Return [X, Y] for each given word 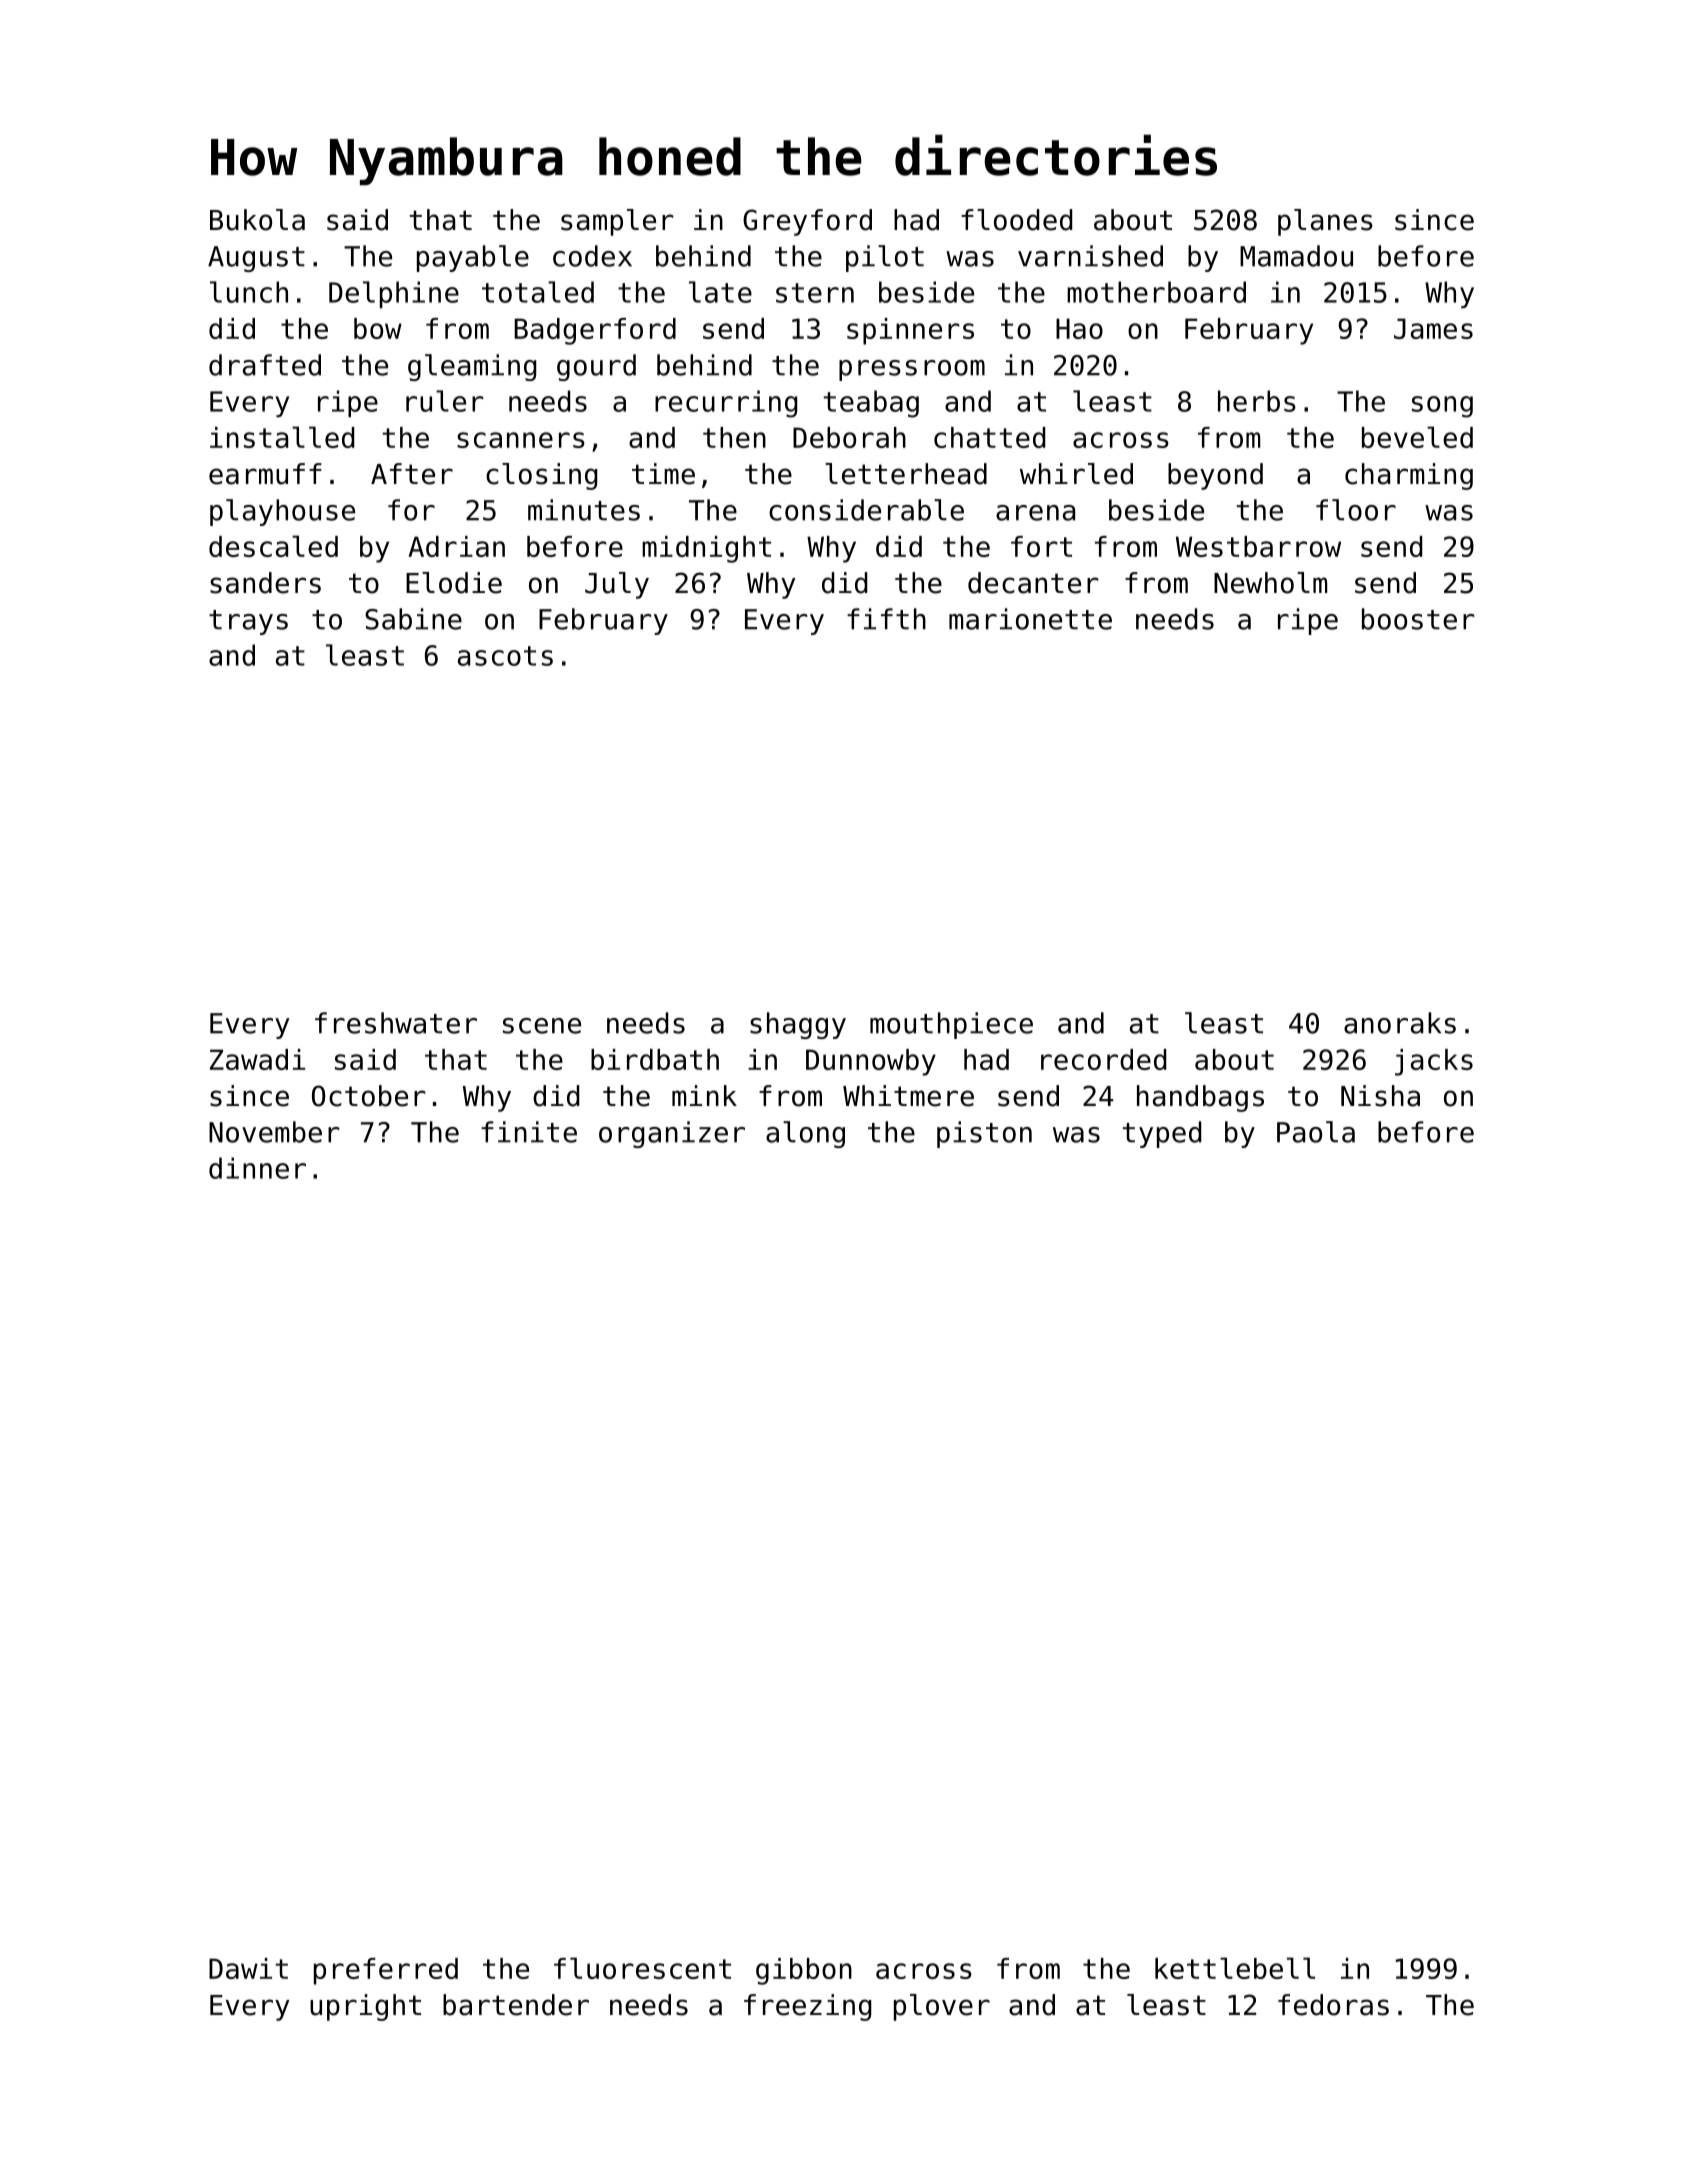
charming [1409, 476]
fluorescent [642, 1968]
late [720, 292]
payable [473, 258]
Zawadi [257, 1059]
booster [1418, 619]
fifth [886, 619]
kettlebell [1235, 1968]
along [805, 1134]
